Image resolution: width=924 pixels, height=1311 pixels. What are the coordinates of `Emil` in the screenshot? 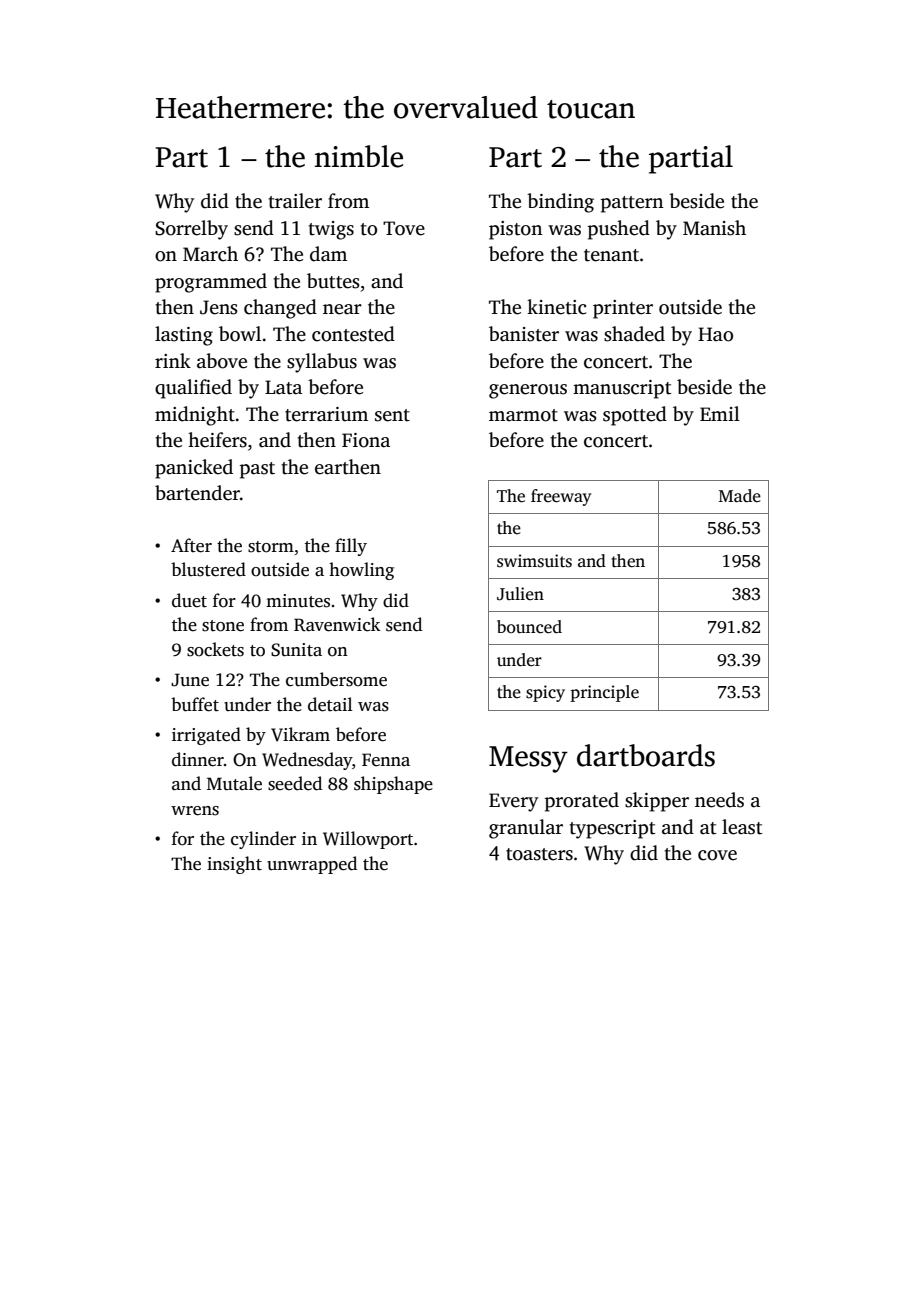 It's located at (720, 413).
